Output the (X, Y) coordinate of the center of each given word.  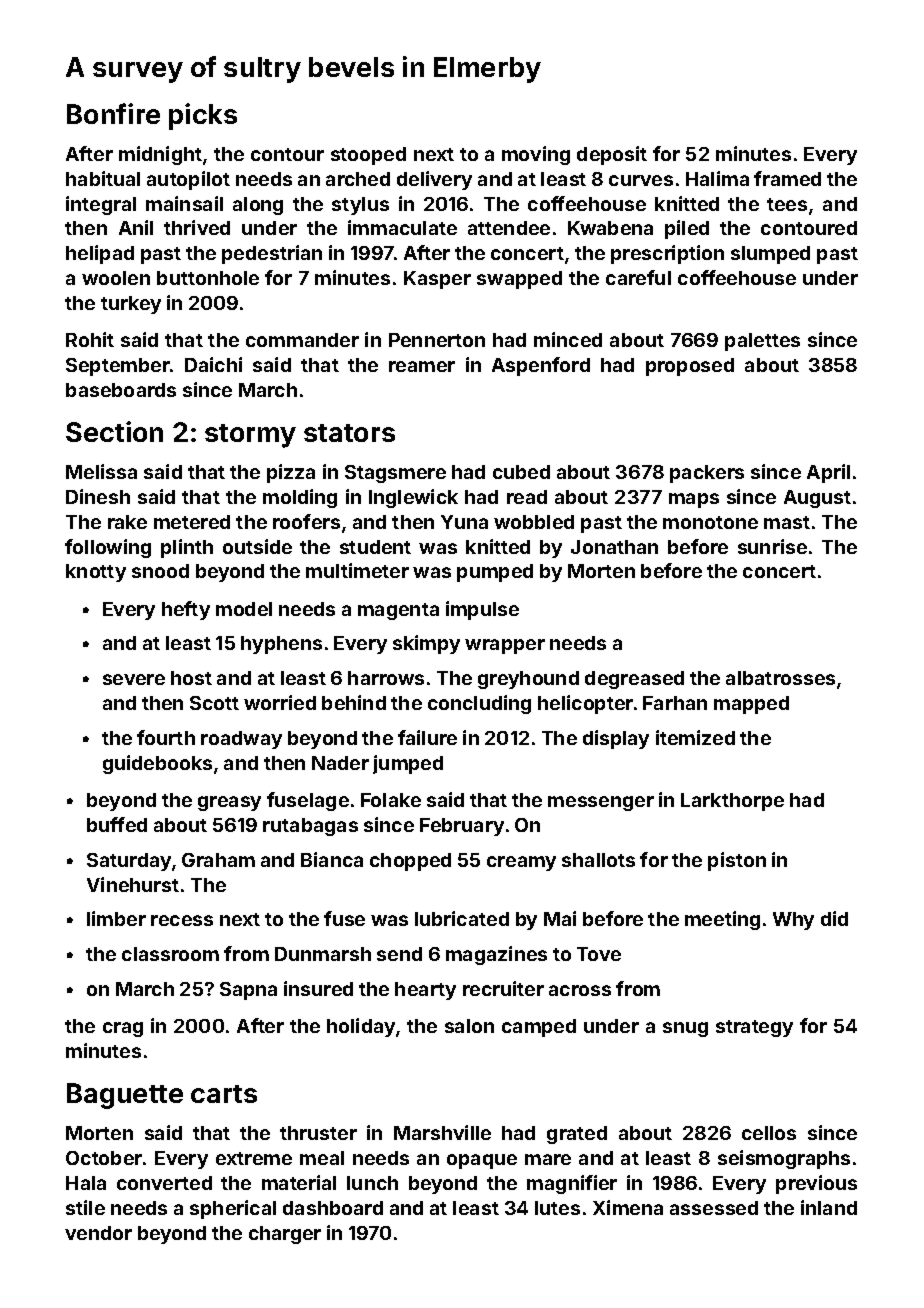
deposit (612, 155)
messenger (601, 803)
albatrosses (780, 678)
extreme (254, 1158)
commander (302, 340)
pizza (291, 473)
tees (787, 204)
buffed (117, 824)
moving (536, 155)
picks (203, 116)
